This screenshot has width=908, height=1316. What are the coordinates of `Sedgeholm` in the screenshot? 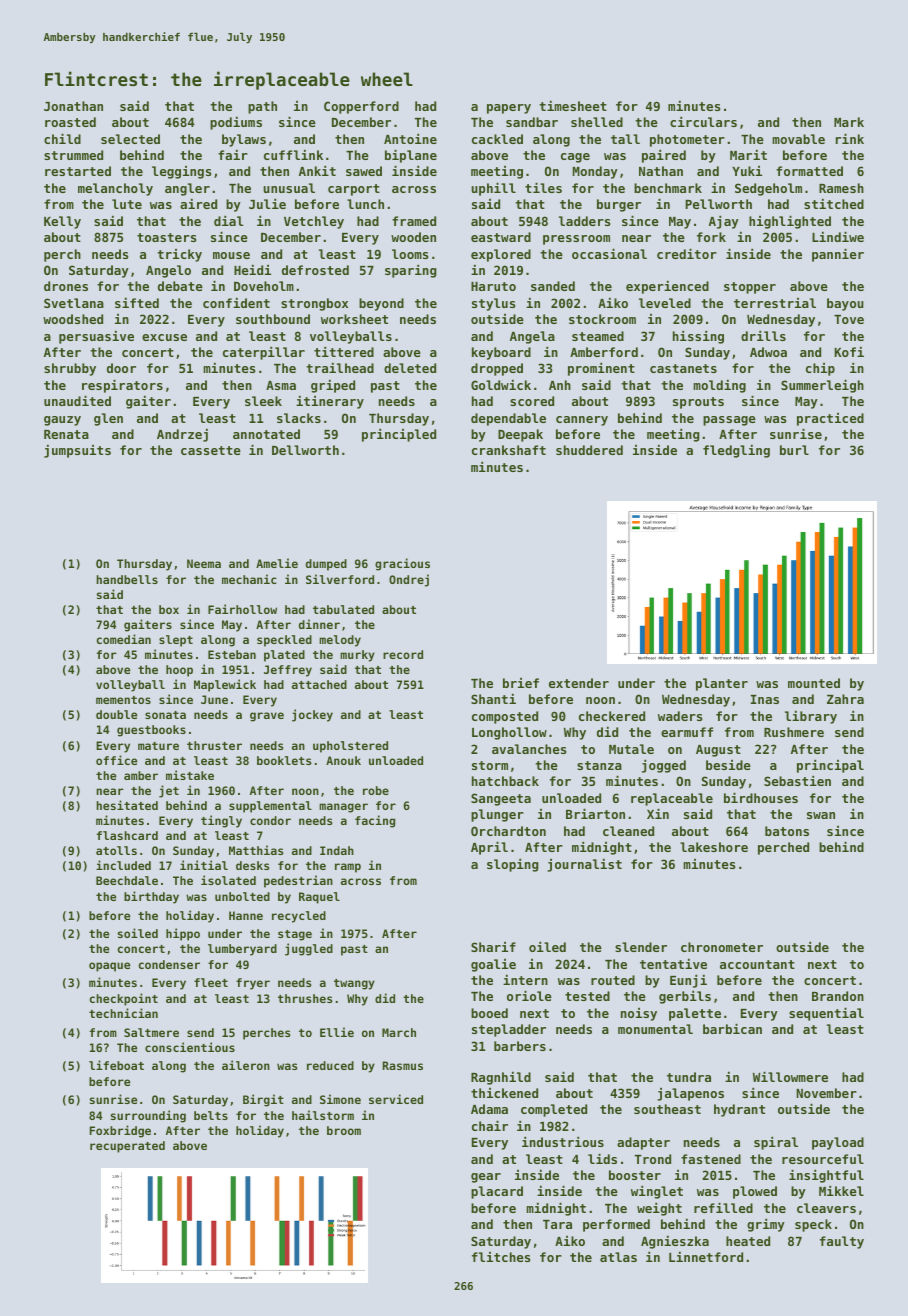 It's located at (768, 189).
